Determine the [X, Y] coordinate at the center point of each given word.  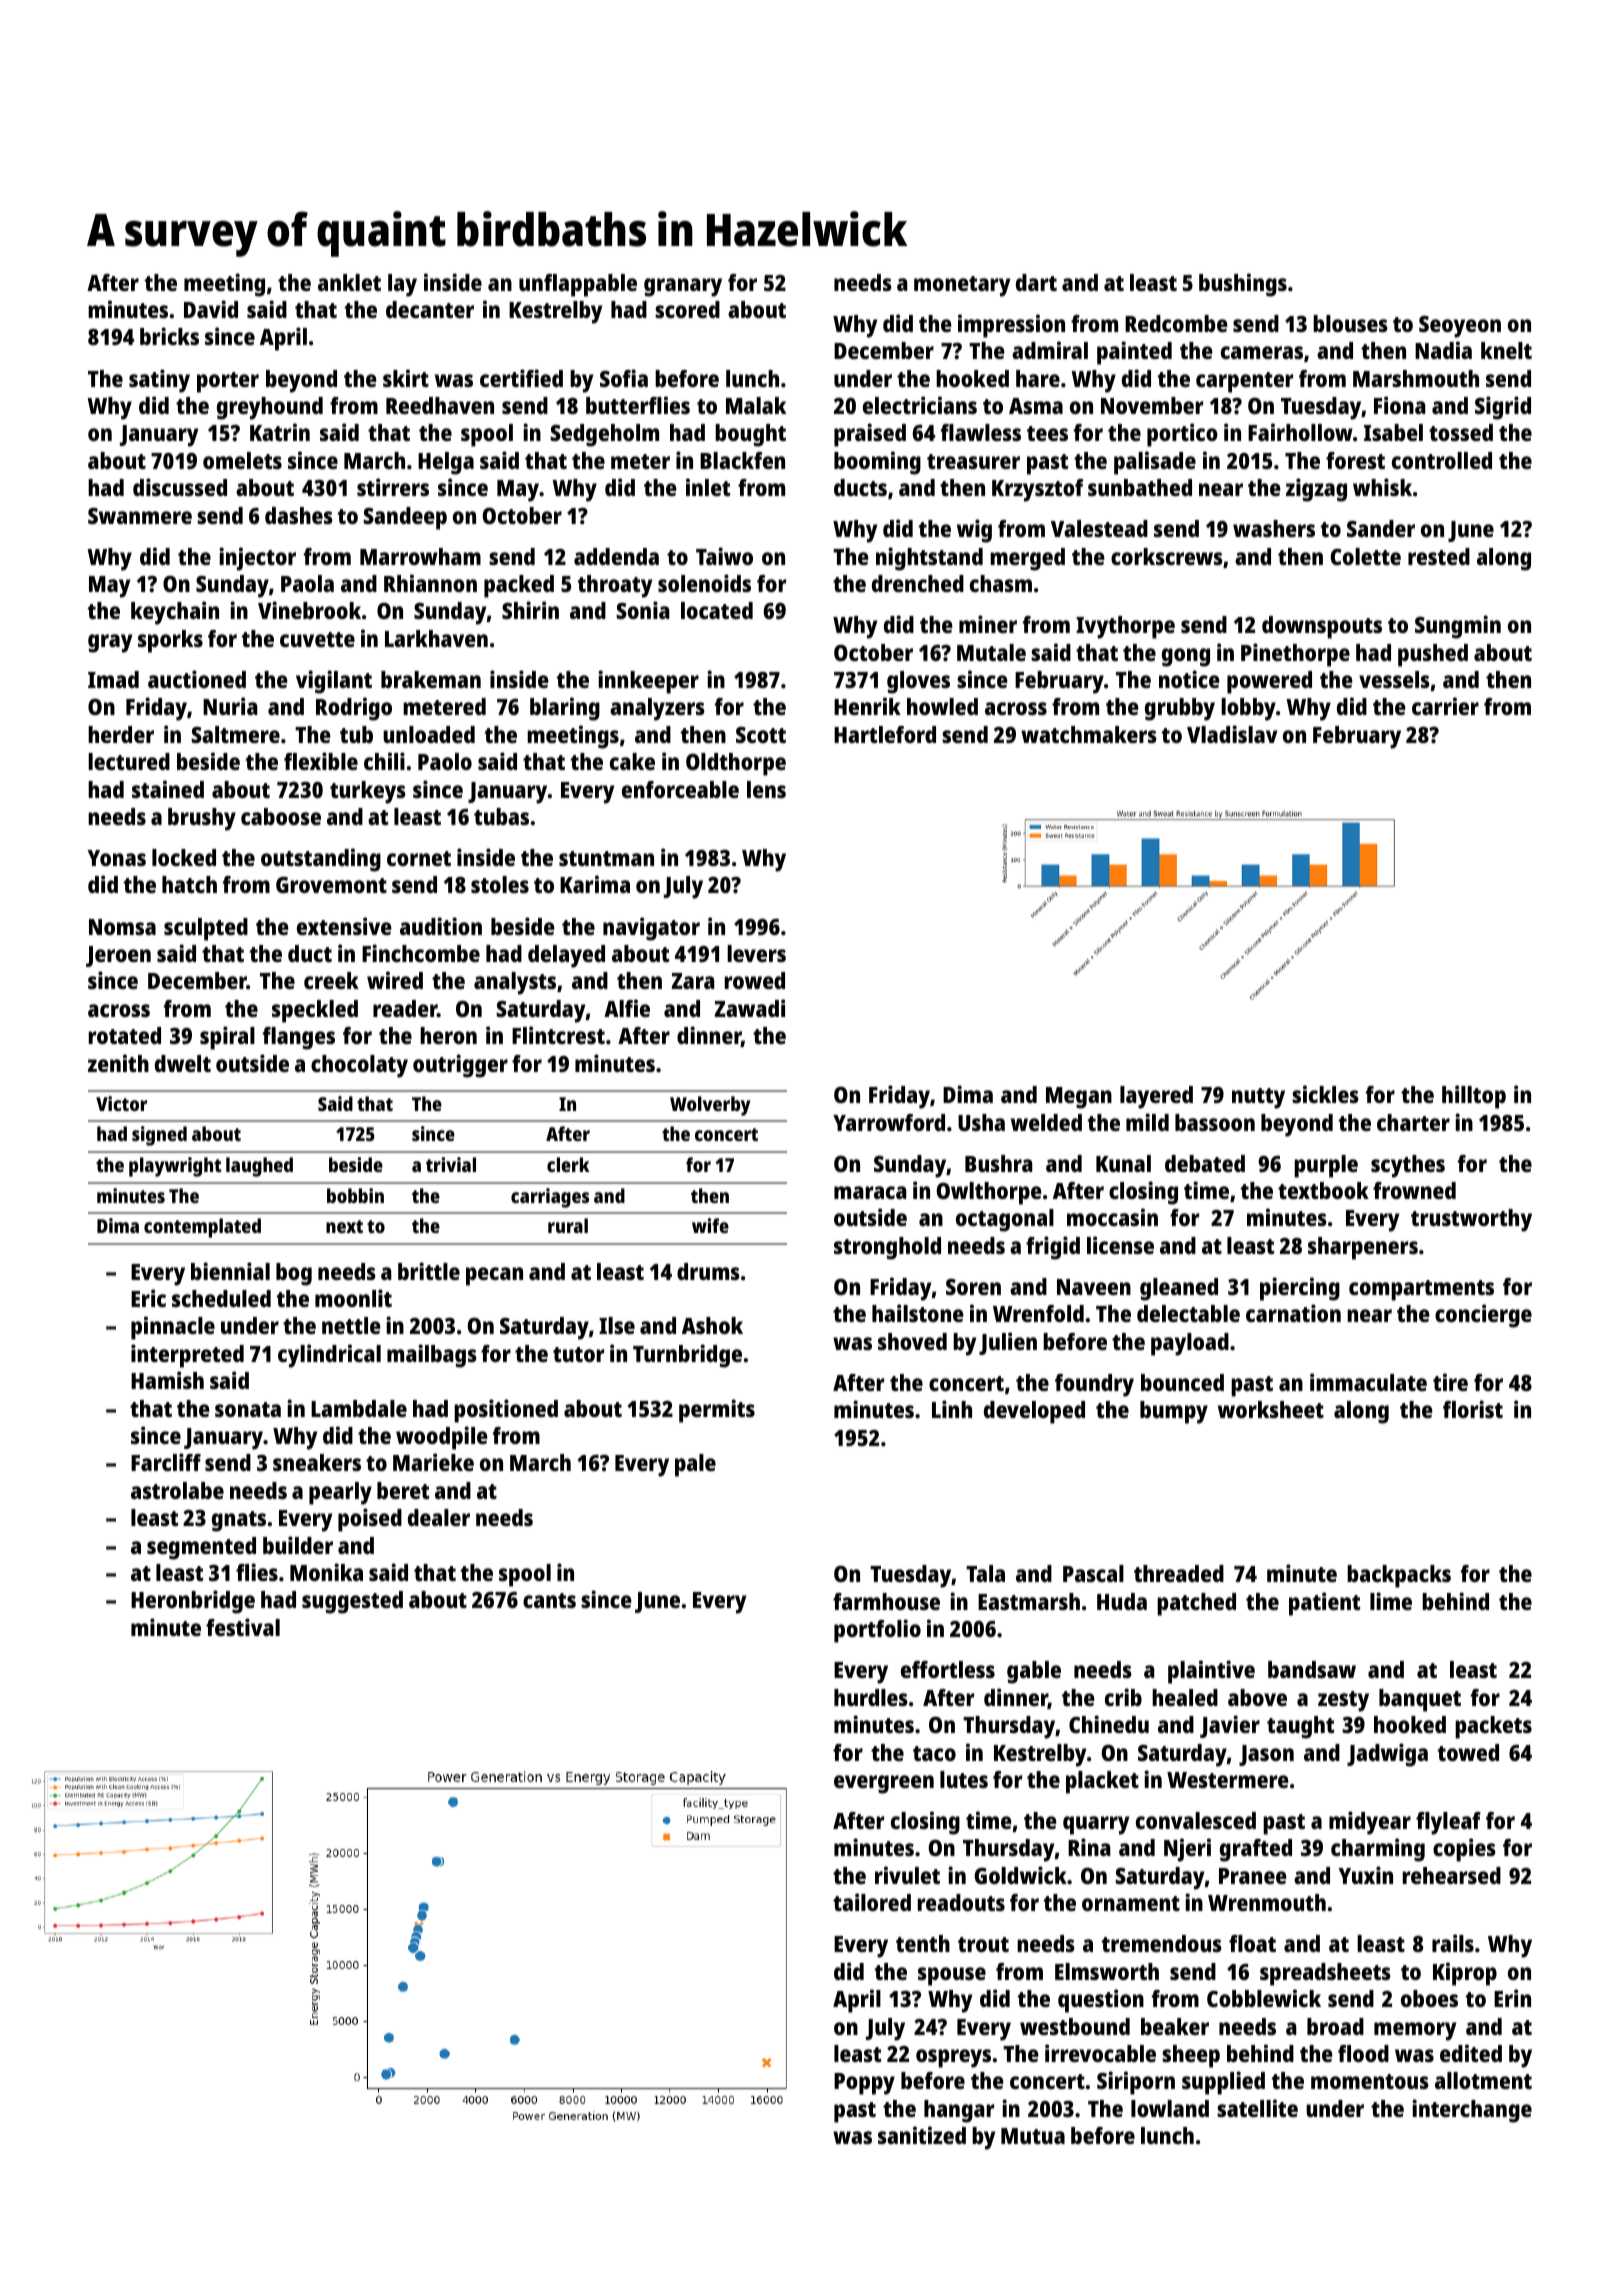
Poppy [864, 2084]
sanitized [922, 2135]
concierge [1483, 1316]
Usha [981, 1122]
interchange [1472, 2111]
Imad [113, 679]
